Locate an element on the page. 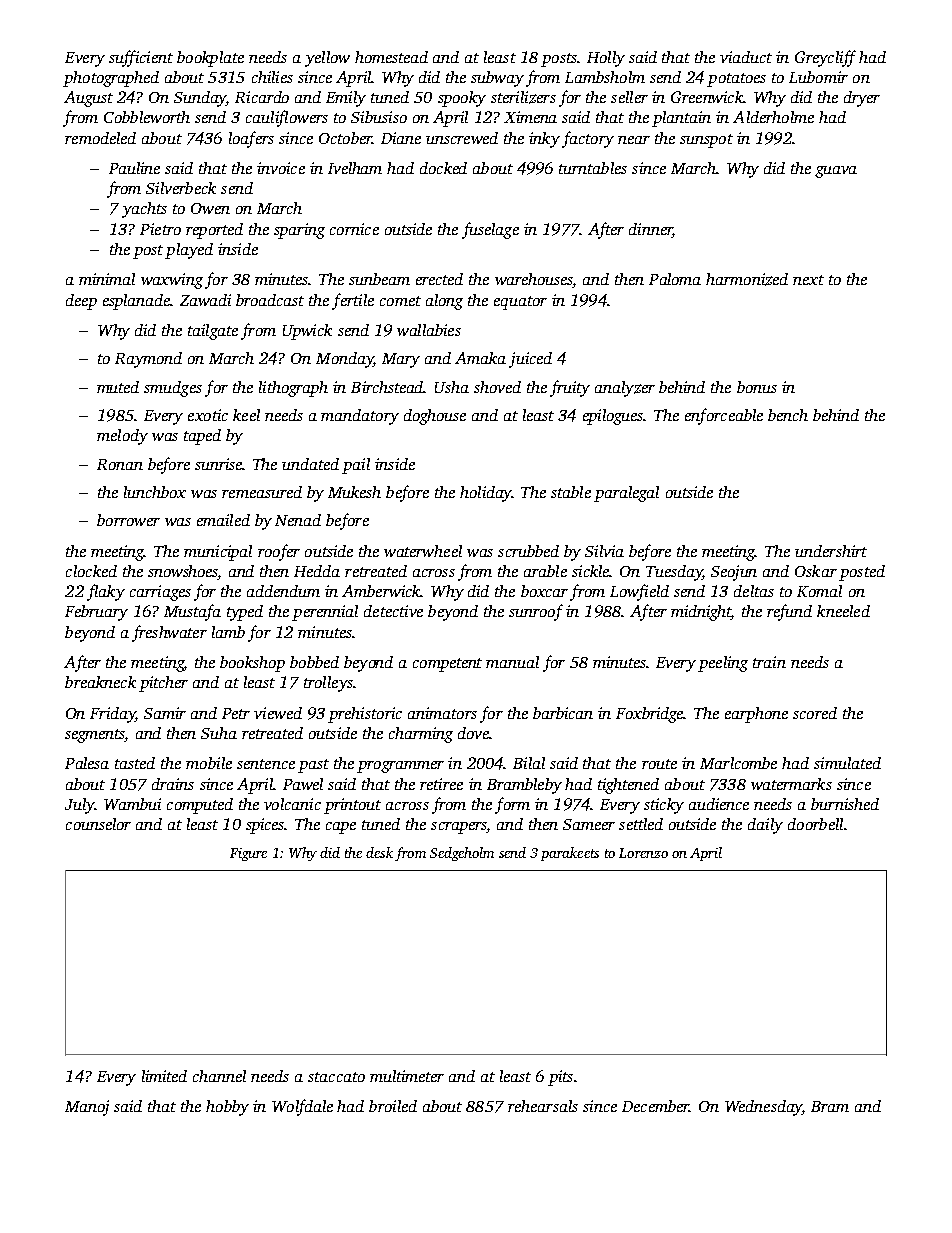  Holly is located at coordinates (606, 59).
